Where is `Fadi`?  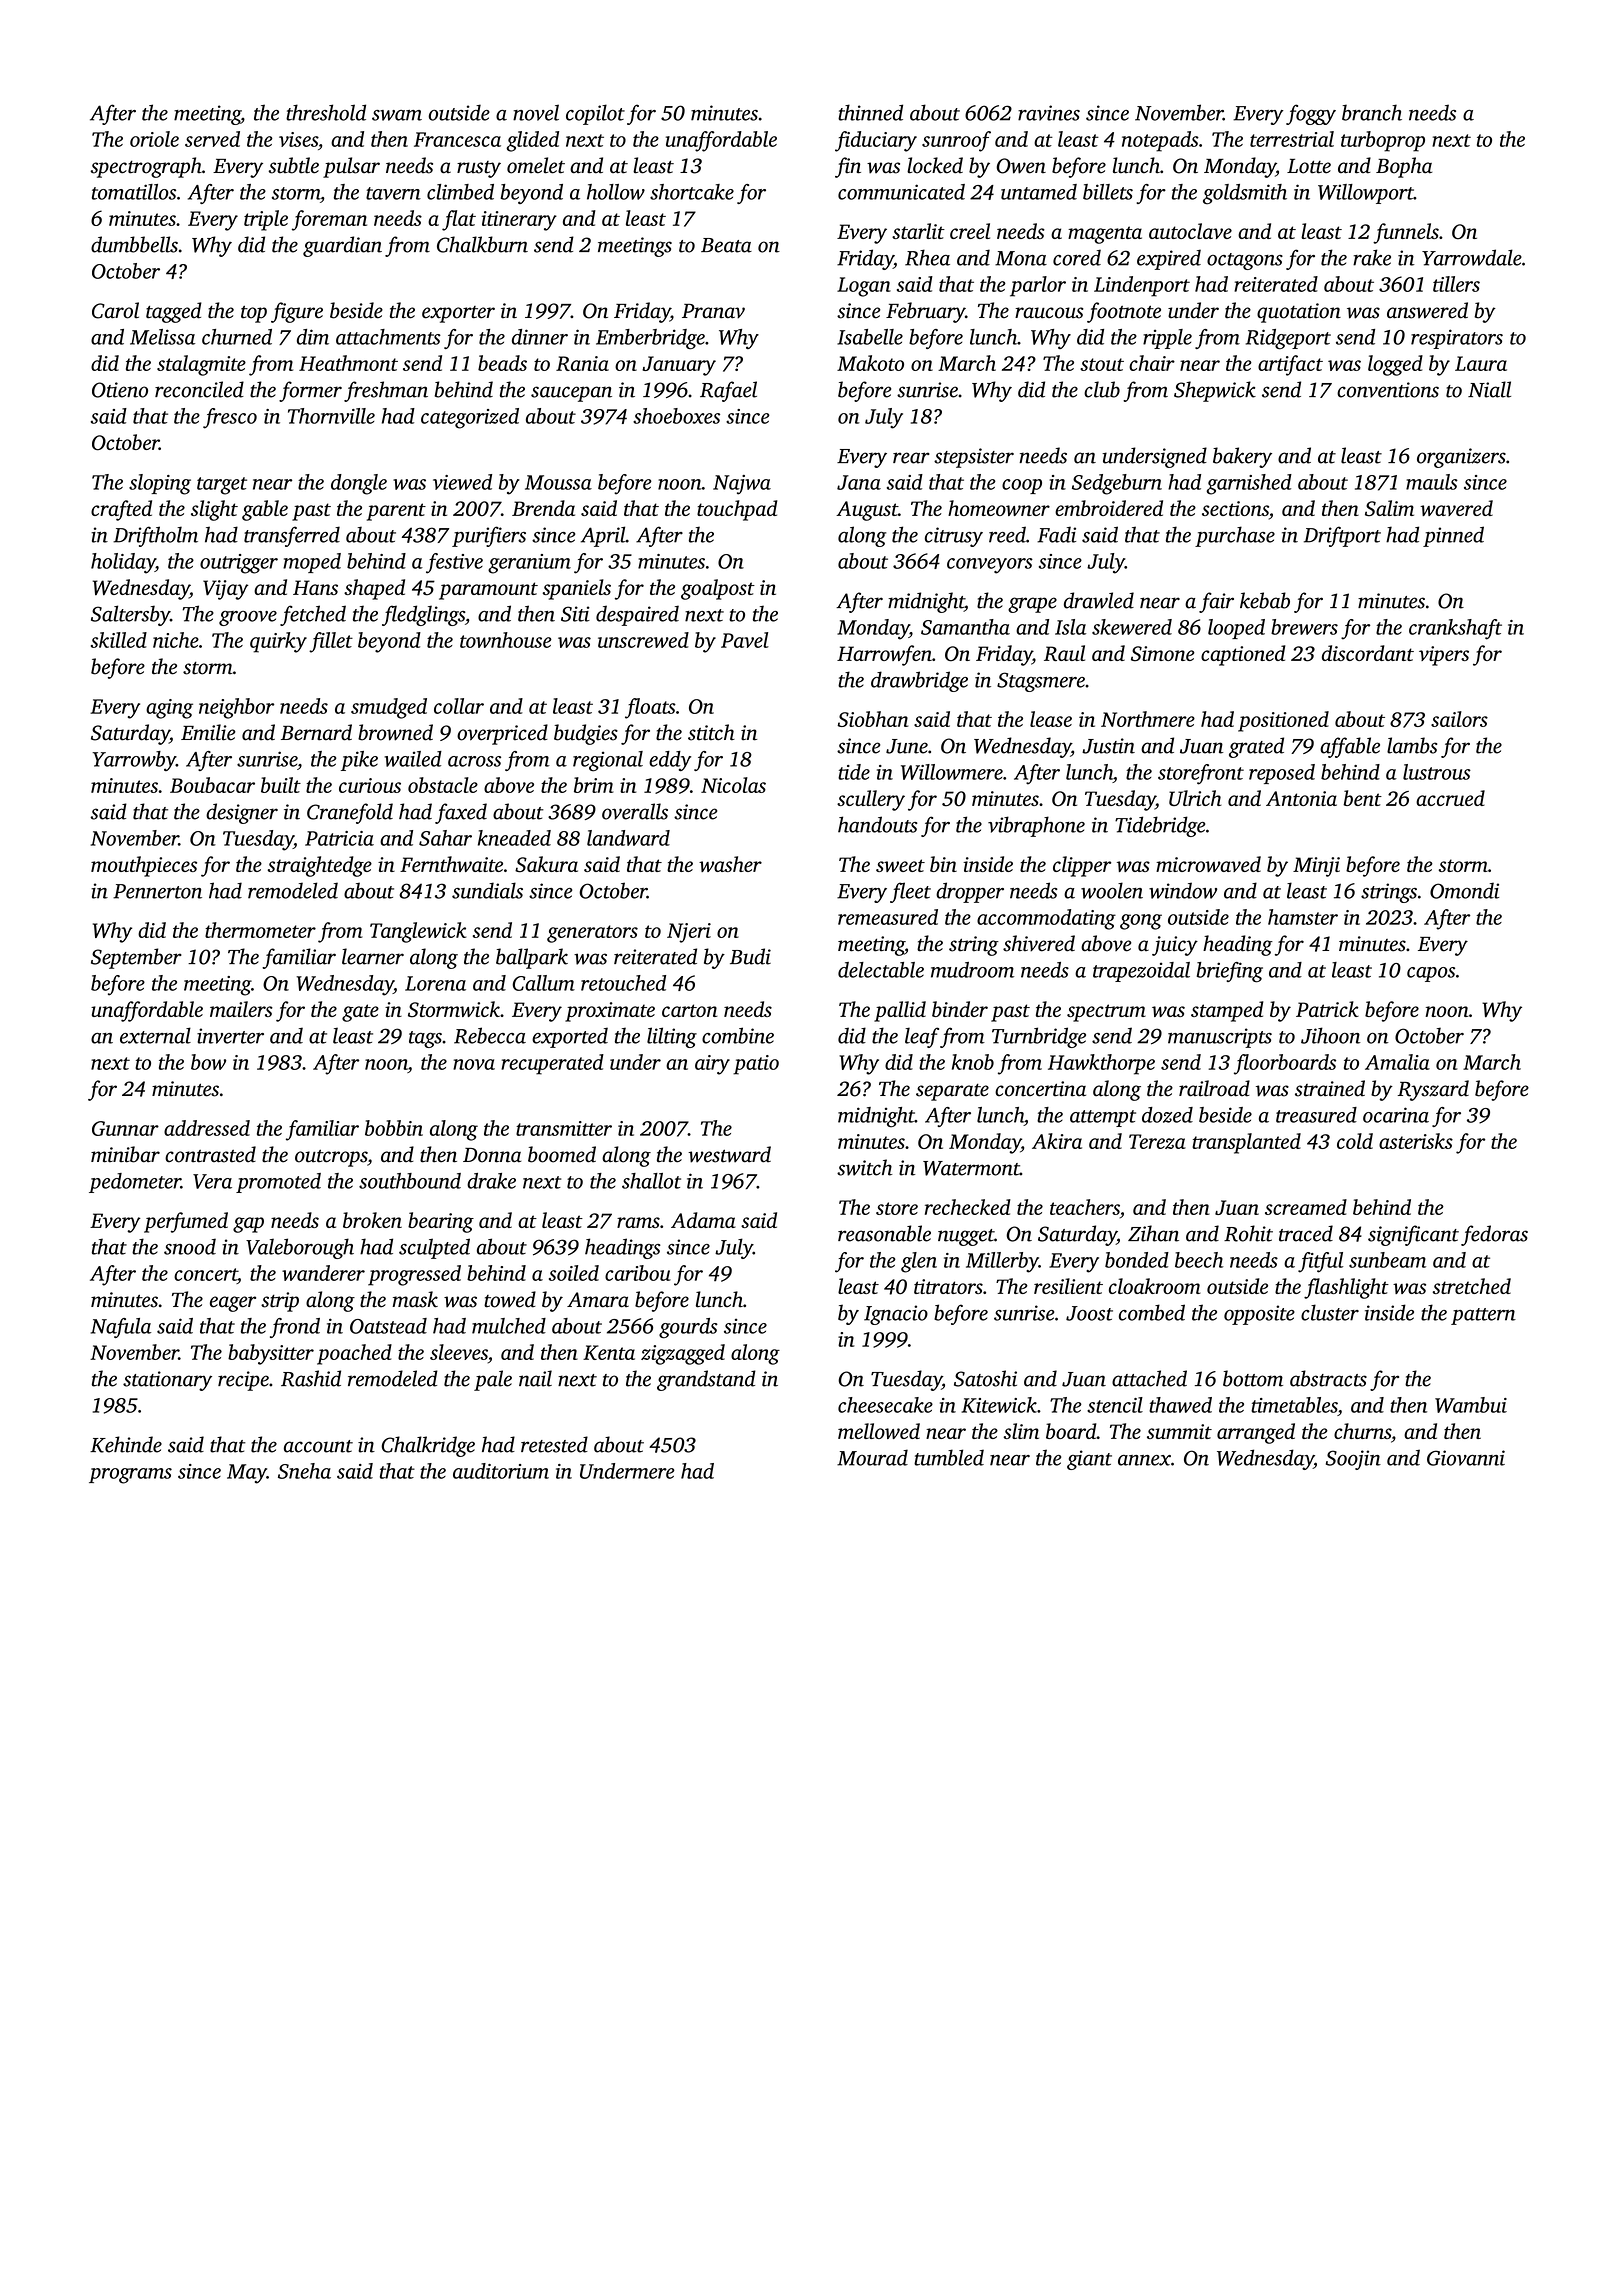 Fadi is located at coordinates (1056, 534).
